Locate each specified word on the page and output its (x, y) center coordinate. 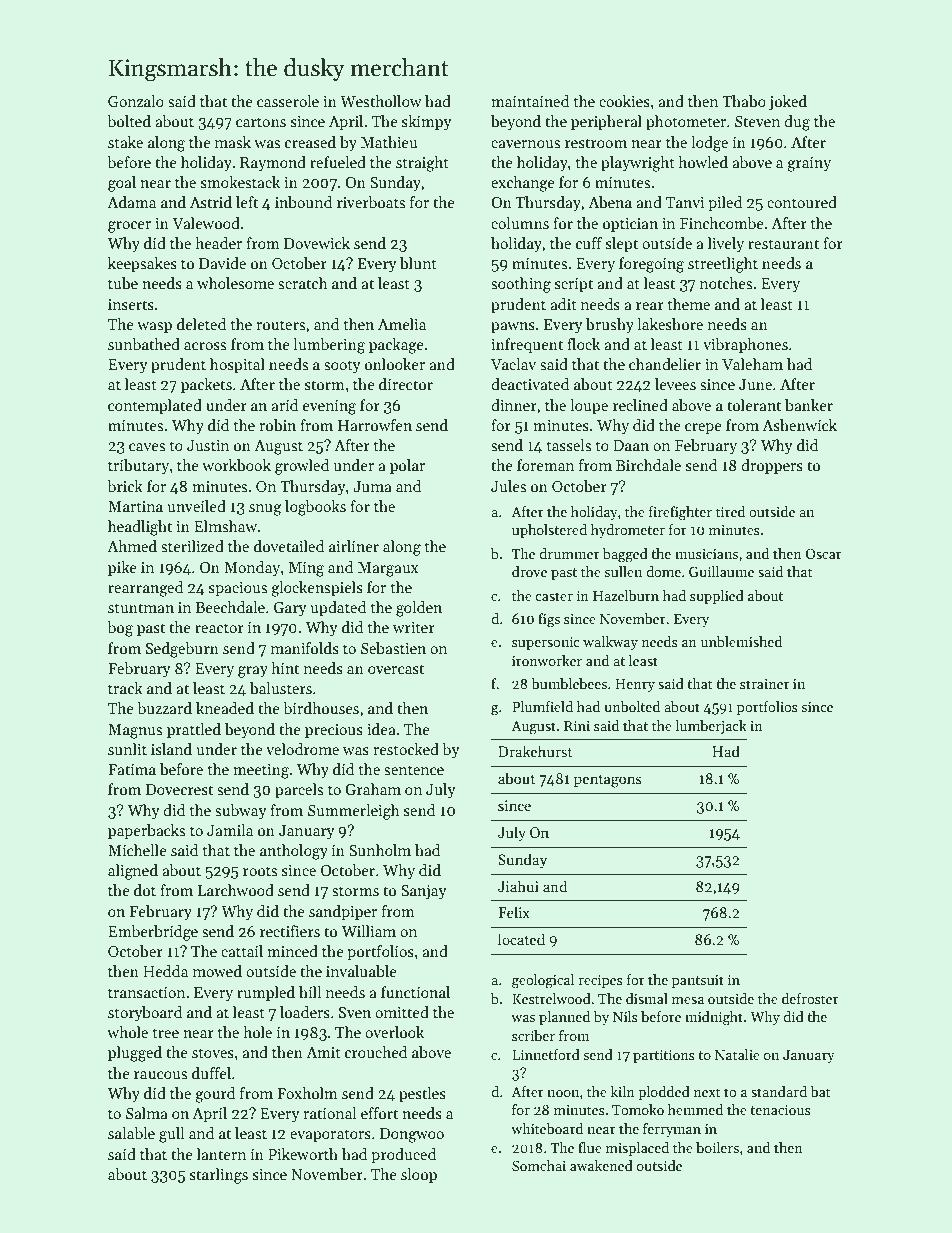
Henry (635, 685)
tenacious (780, 1110)
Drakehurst (535, 751)
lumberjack (711, 727)
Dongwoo (412, 1135)
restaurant (783, 244)
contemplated (155, 406)
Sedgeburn (182, 650)
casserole (288, 101)
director (406, 384)
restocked (406, 749)
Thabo (744, 101)
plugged (135, 1054)
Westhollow (381, 101)
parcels (299, 790)
